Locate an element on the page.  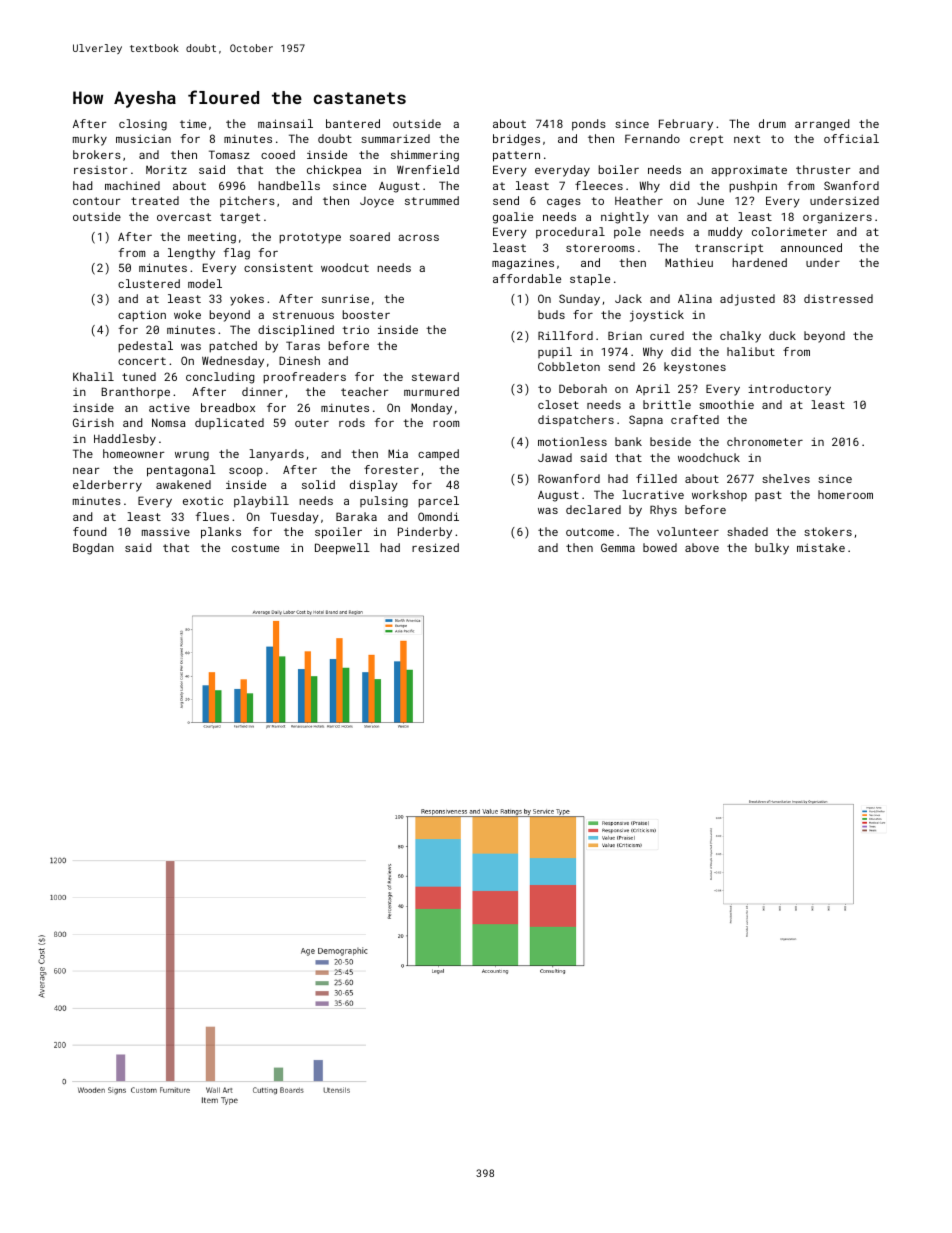
keystones is located at coordinates (695, 368).
